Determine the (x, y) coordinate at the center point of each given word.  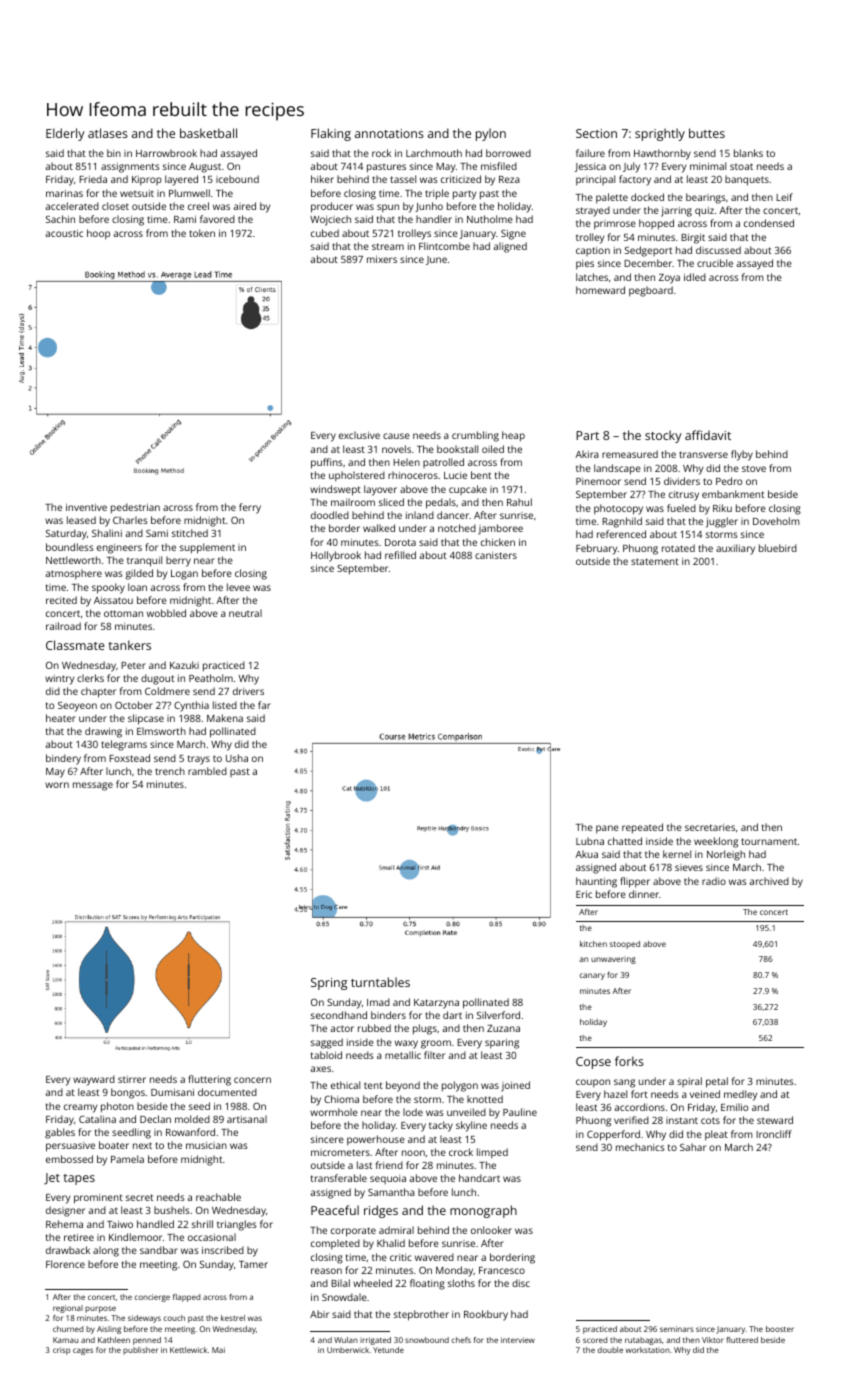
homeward (600, 290)
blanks (748, 153)
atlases (108, 133)
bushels (172, 1210)
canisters (496, 555)
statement (655, 561)
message (93, 786)
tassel (403, 179)
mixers (382, 259)
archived (769, 881)
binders (388, 1015)
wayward (94, 1080)
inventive (86, 507)
